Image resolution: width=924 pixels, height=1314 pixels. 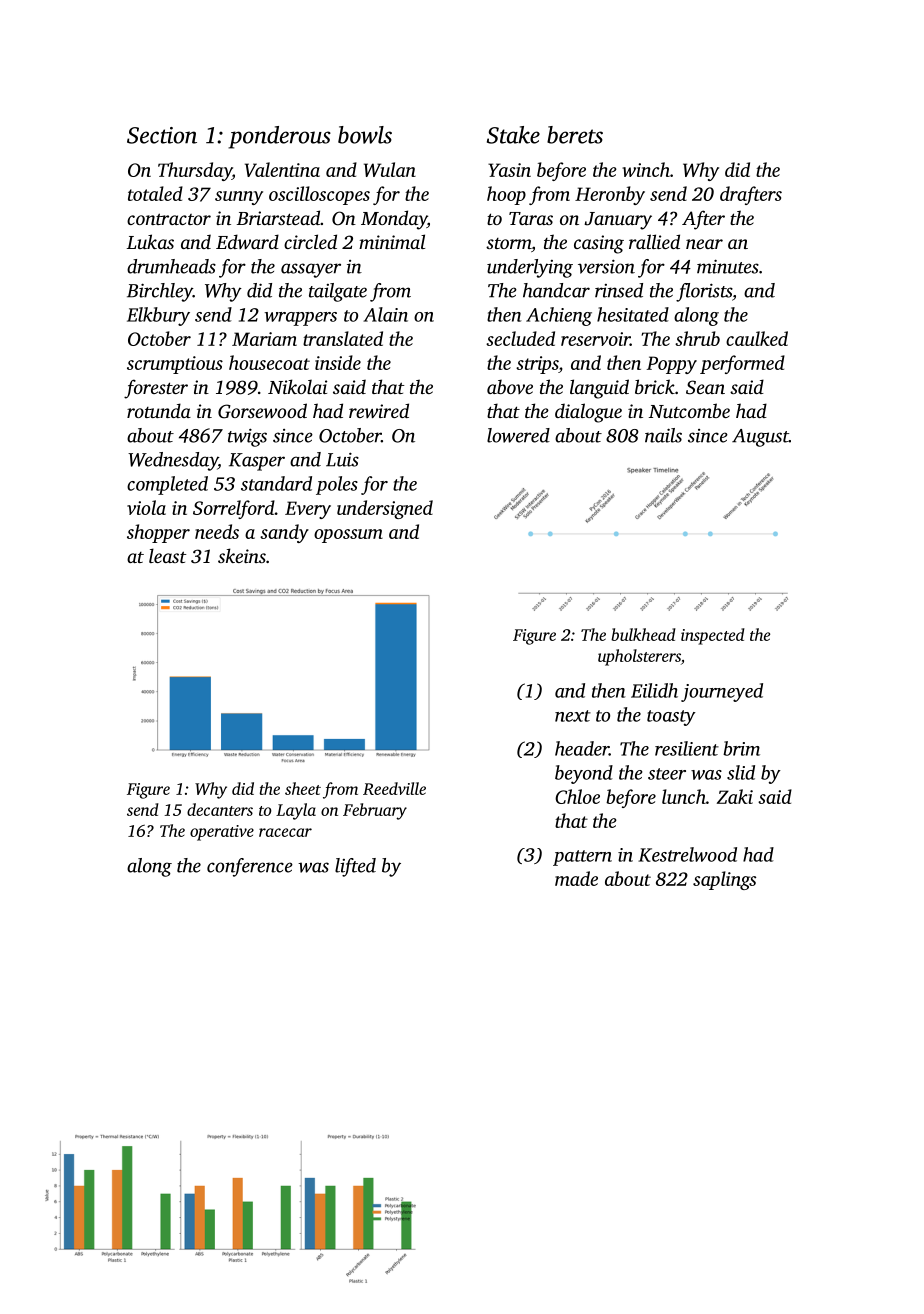 What do you see at coordinates (303, 788) in the screenshot?
I see `sheet` at bounding box center [303, 788].
